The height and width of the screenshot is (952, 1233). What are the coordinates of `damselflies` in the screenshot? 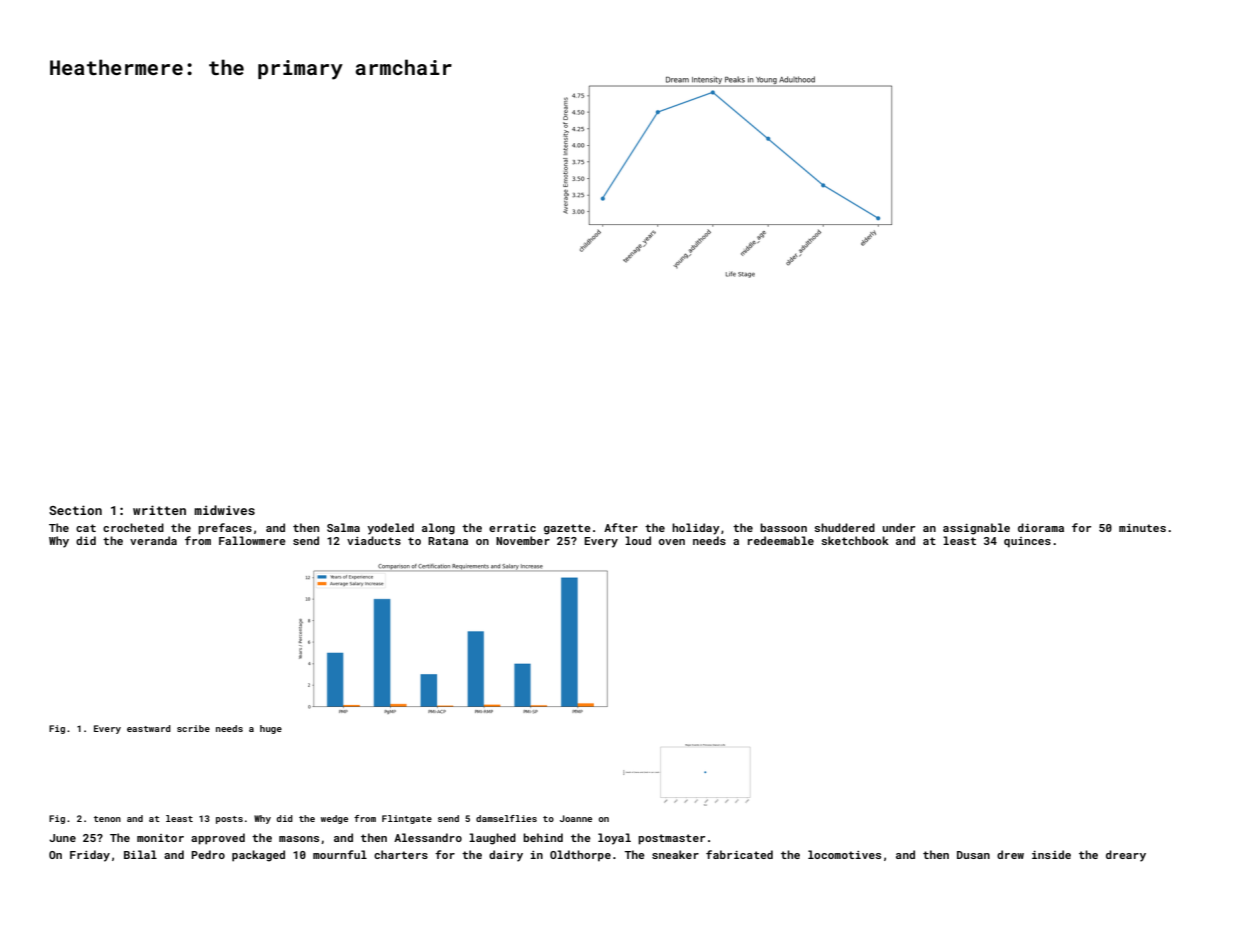 It's located at (506, 818).
